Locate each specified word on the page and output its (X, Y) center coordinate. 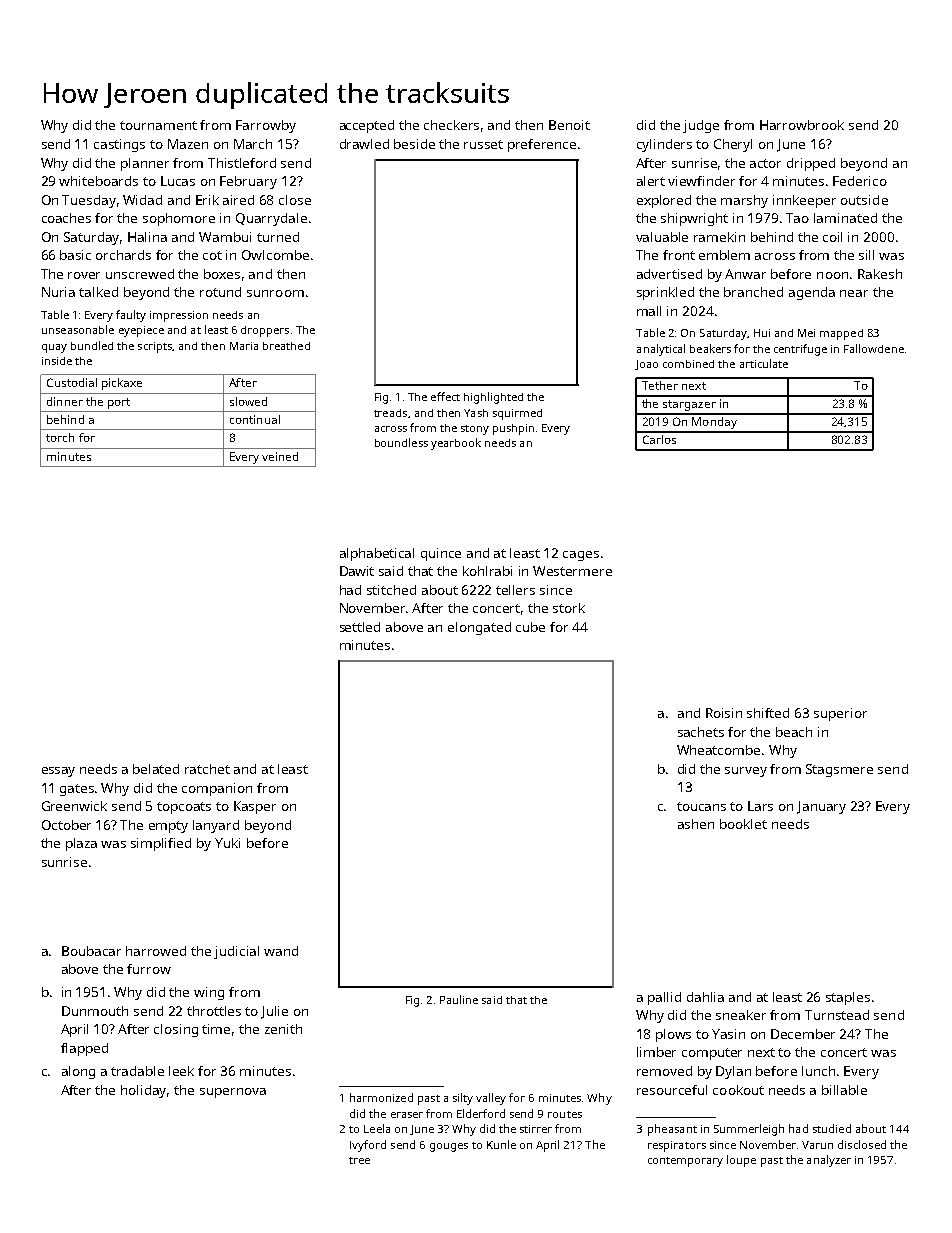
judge (701, 126)
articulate (764, 363)
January (821, 807)
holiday (144, 1091)
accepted (367, 126)
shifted (768, 713)
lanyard (216, 826)
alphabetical (377, 554)
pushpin (513, 429)
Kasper (255, 807)
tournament (158, 125)
